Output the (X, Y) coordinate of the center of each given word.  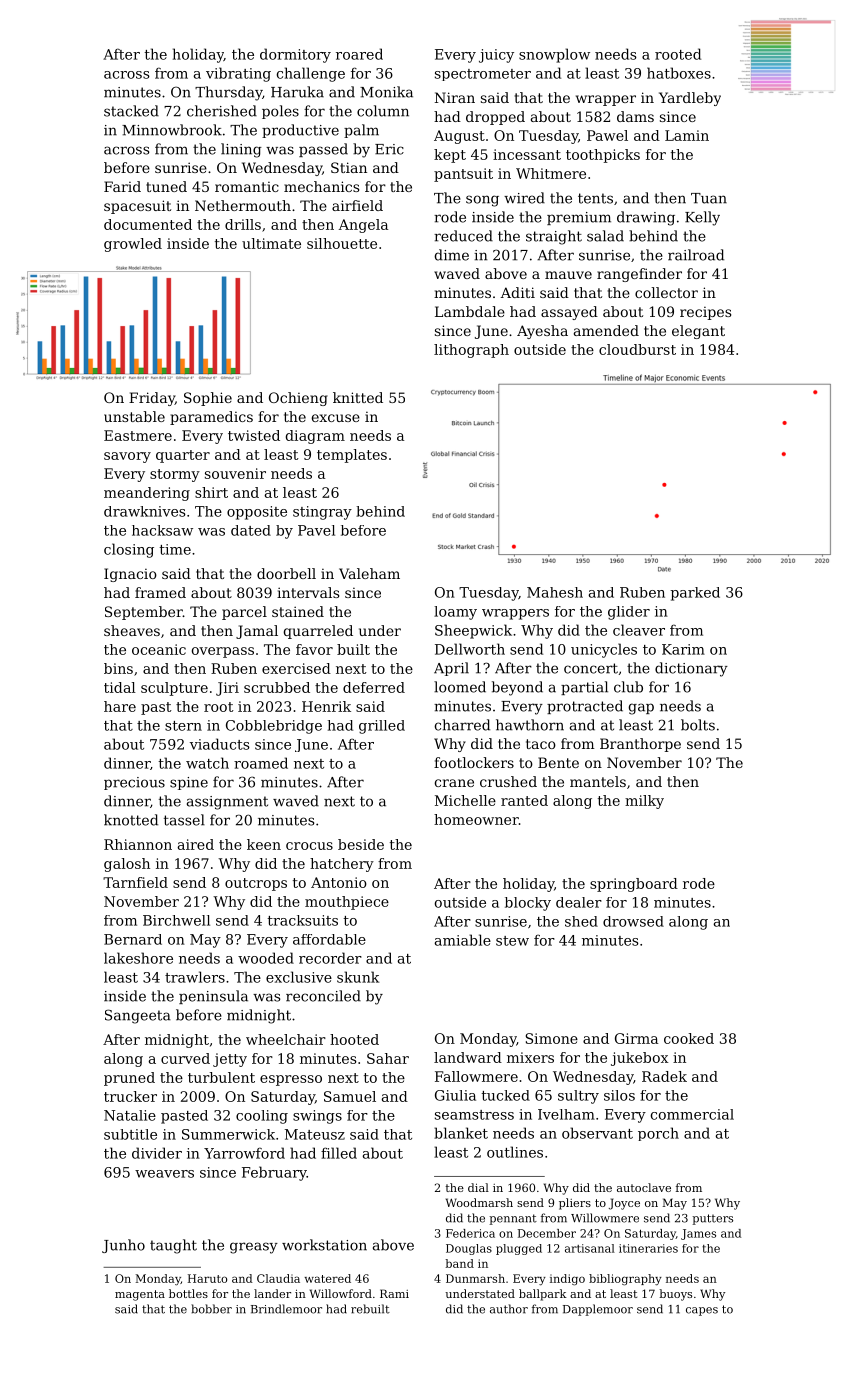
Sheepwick (473, 631)
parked (695, 594)
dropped (495, 118)
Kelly (702, 218)
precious (134, 783)
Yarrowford (244, 1153)
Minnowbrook (172, 130)
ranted (524, 800)
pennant (513, 1219)
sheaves (132, 630)
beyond (517, 688)
